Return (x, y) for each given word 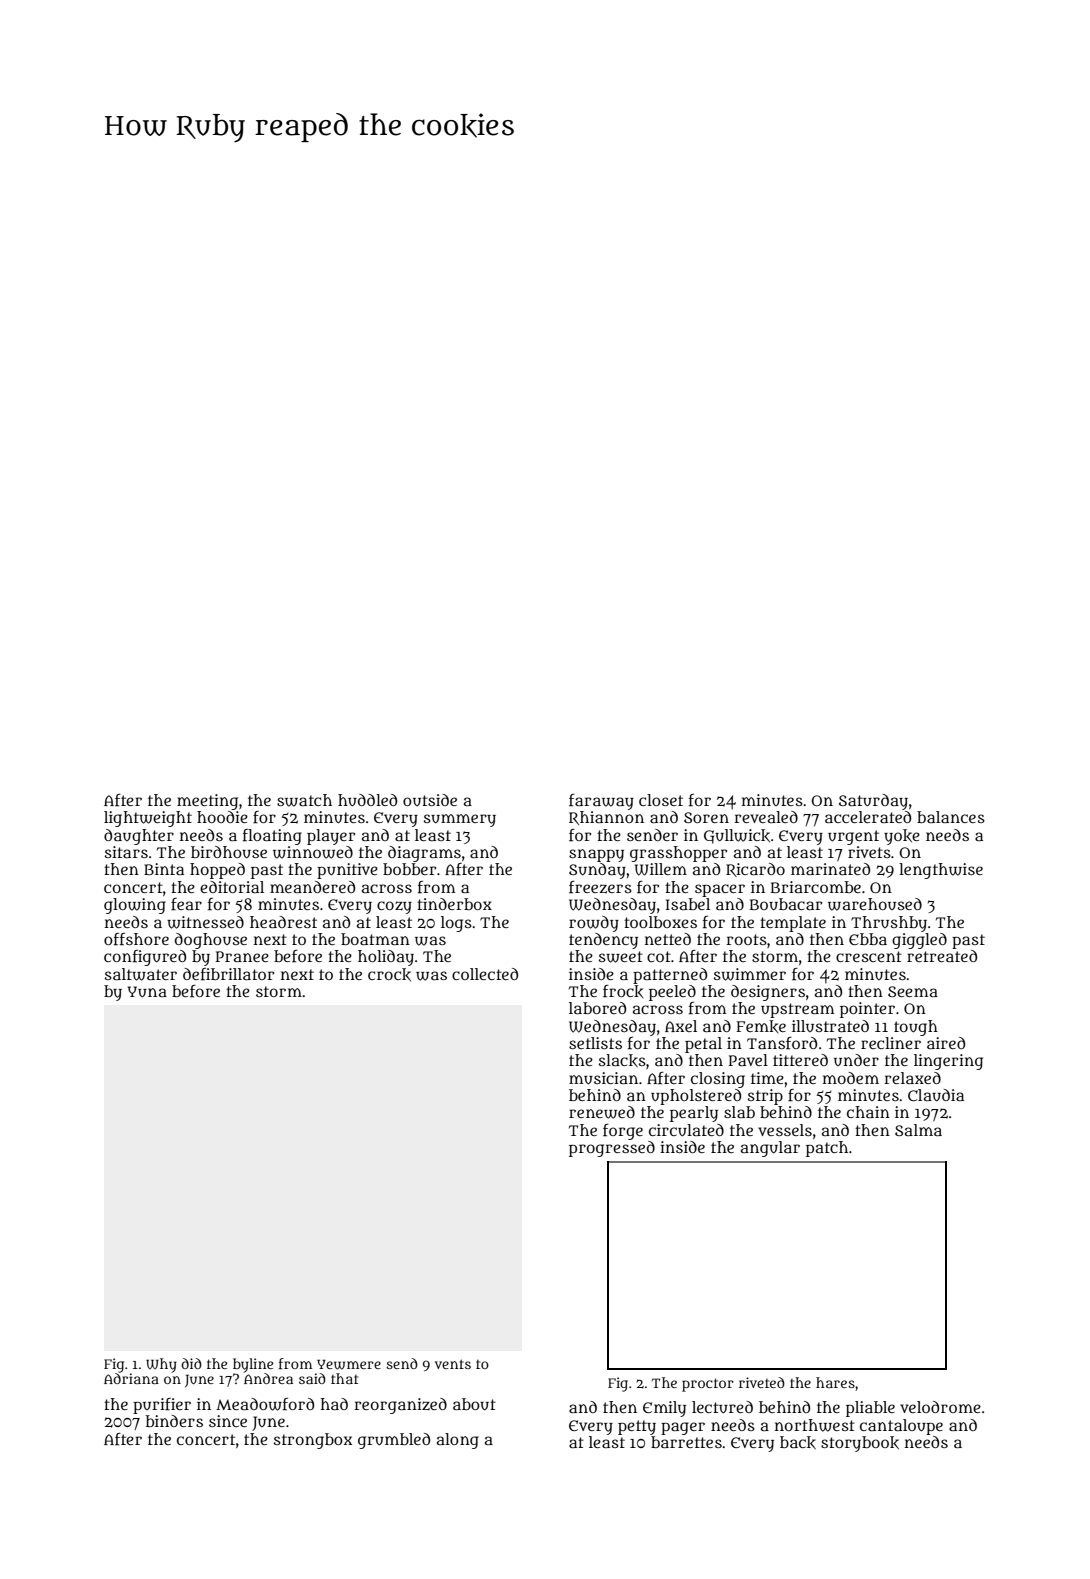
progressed (612, 1149)
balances (951, 817)
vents (453, 1364)
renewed (602, 1112)
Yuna (147, 992)
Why (161, 1365)
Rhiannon (606, 818)
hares (835, 1382)
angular (770, 1149)
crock (389, 974)
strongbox (313, 1441)
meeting (207, 802)
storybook (860, 1444)
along (458, 1441)
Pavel (748, 1060)
